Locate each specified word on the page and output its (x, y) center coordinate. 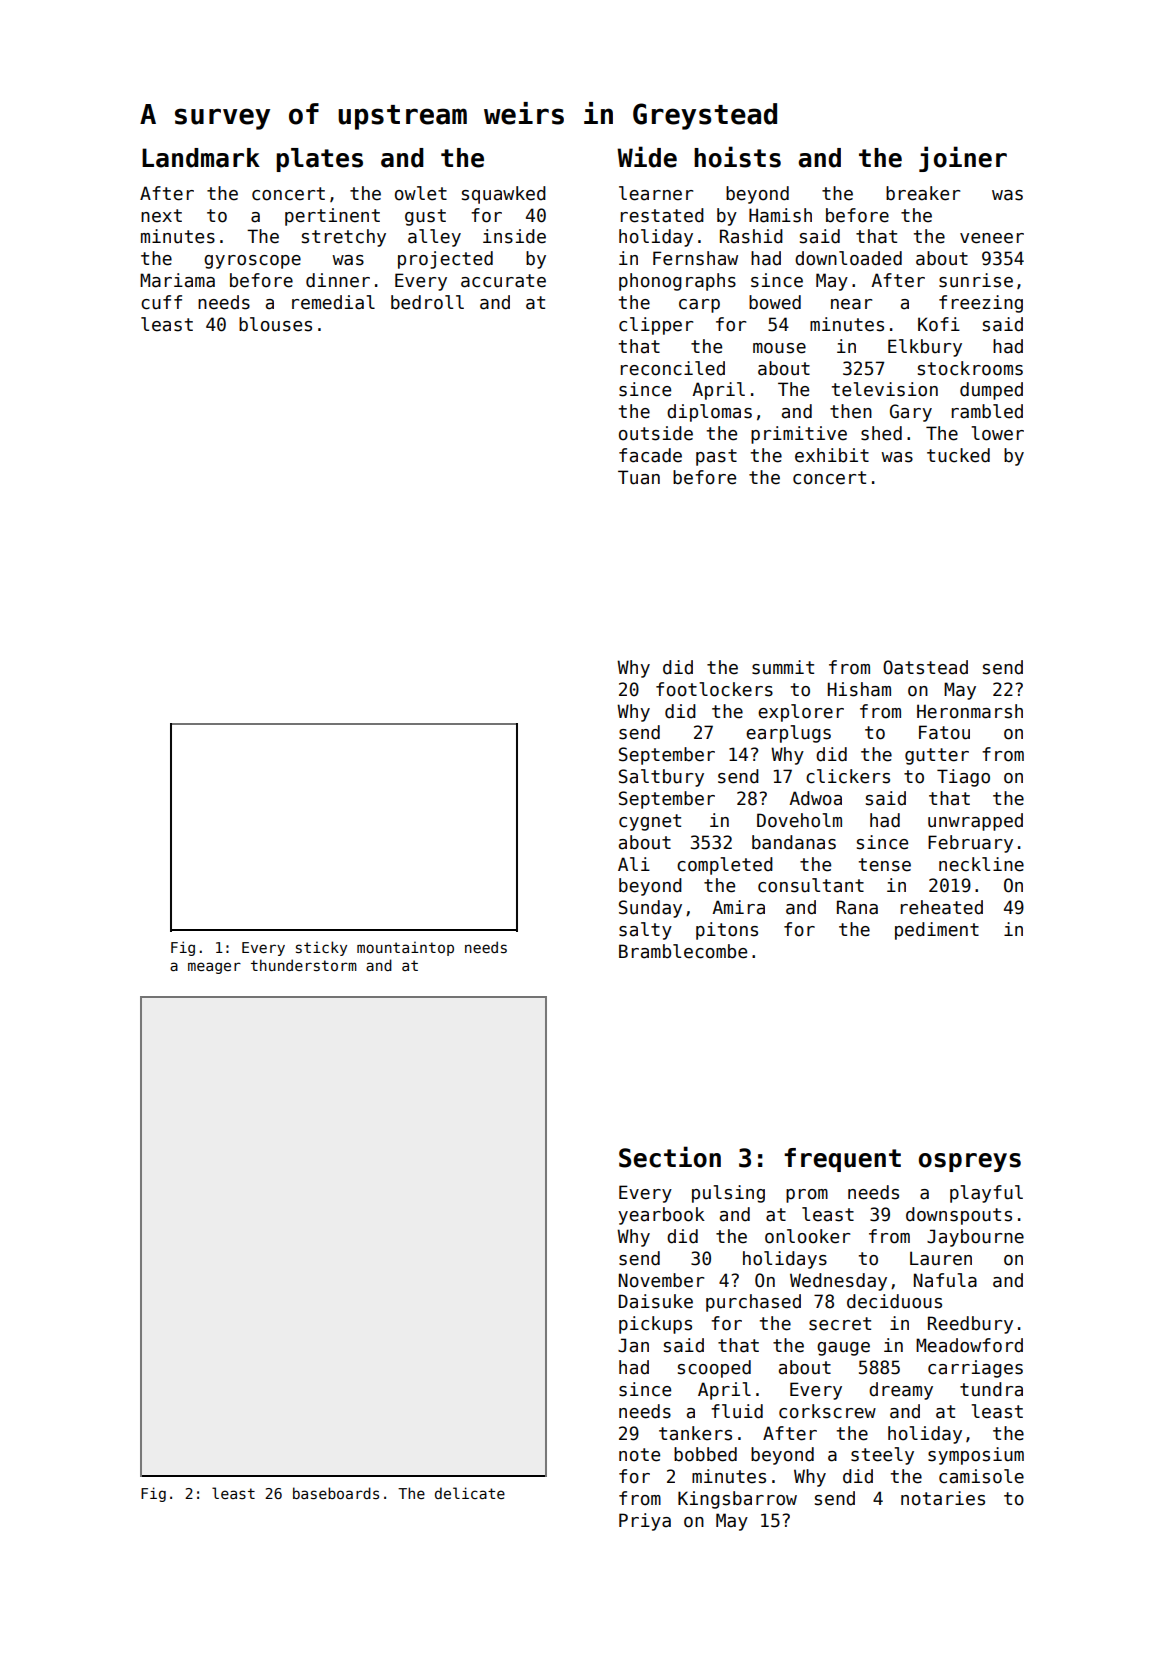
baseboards (336, 1493)
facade (650, 455)
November (661, 1280)
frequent (842, 1160)
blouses (275, 324)
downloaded (848, 258)
